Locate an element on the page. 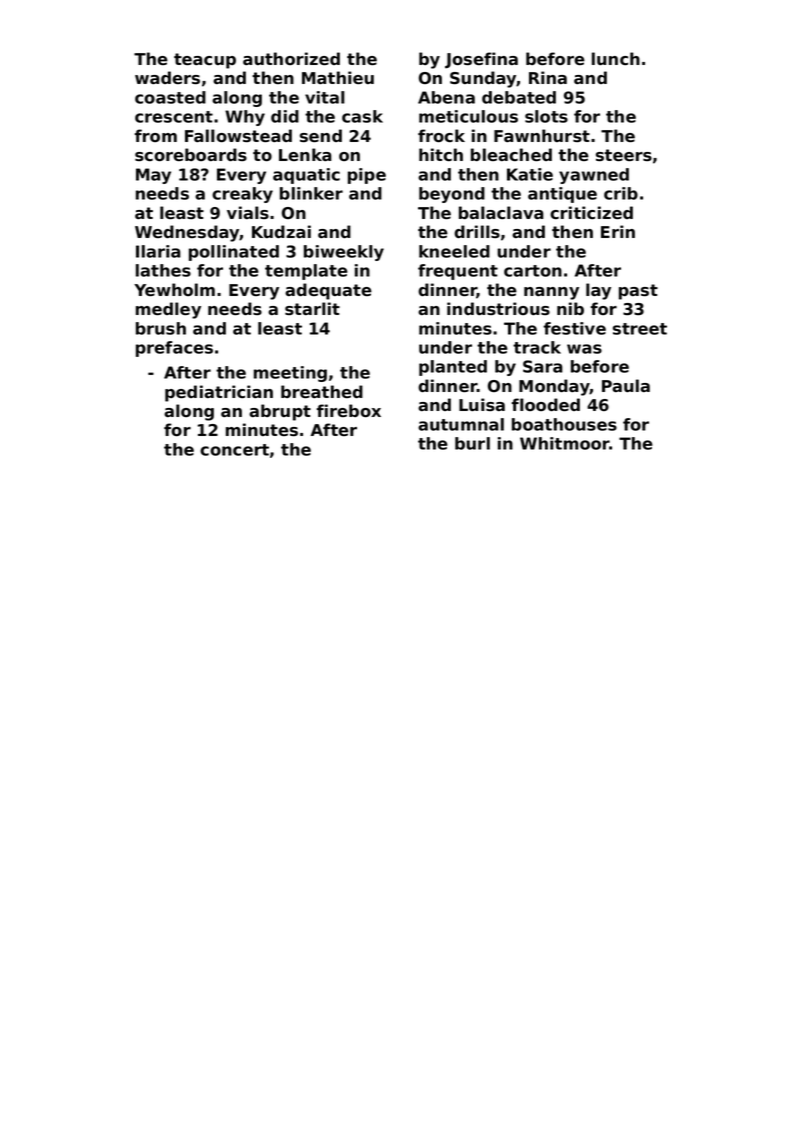 Image resolution: width=805 pixels, height=1142 pixels. meeting is located at coordinates (290, 374).
